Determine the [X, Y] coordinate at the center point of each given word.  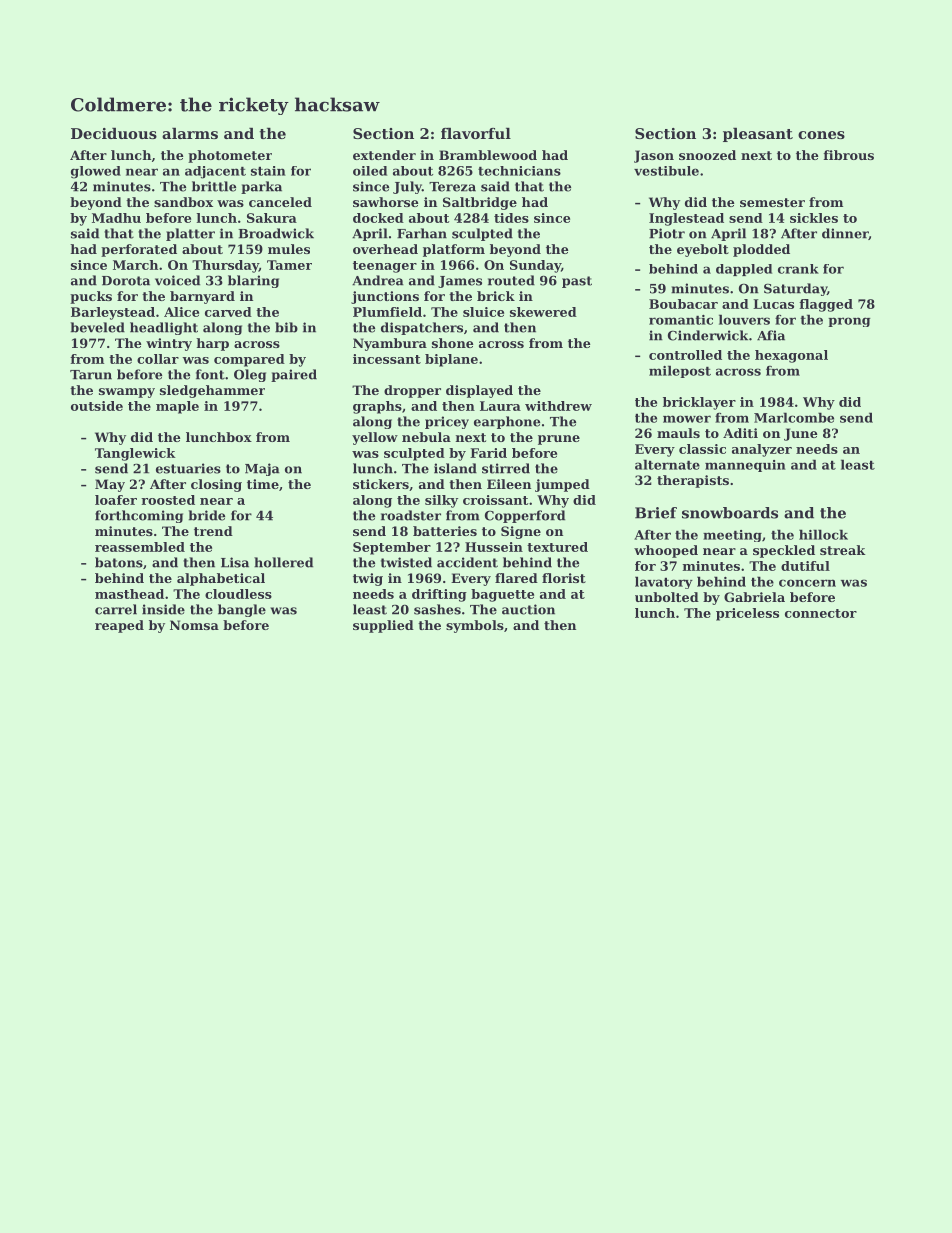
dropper [412, 391]
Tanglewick [135, 454]
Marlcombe [794, 417]
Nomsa [194, 625]
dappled [744, 270]
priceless [747, 614]
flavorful [476, 133]
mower [687, 419]
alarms [190, 133]
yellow [375, 438]
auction [528, 609]
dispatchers [422, 328]
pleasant [758, 135]
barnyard [202, 297]
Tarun [91, 375]
